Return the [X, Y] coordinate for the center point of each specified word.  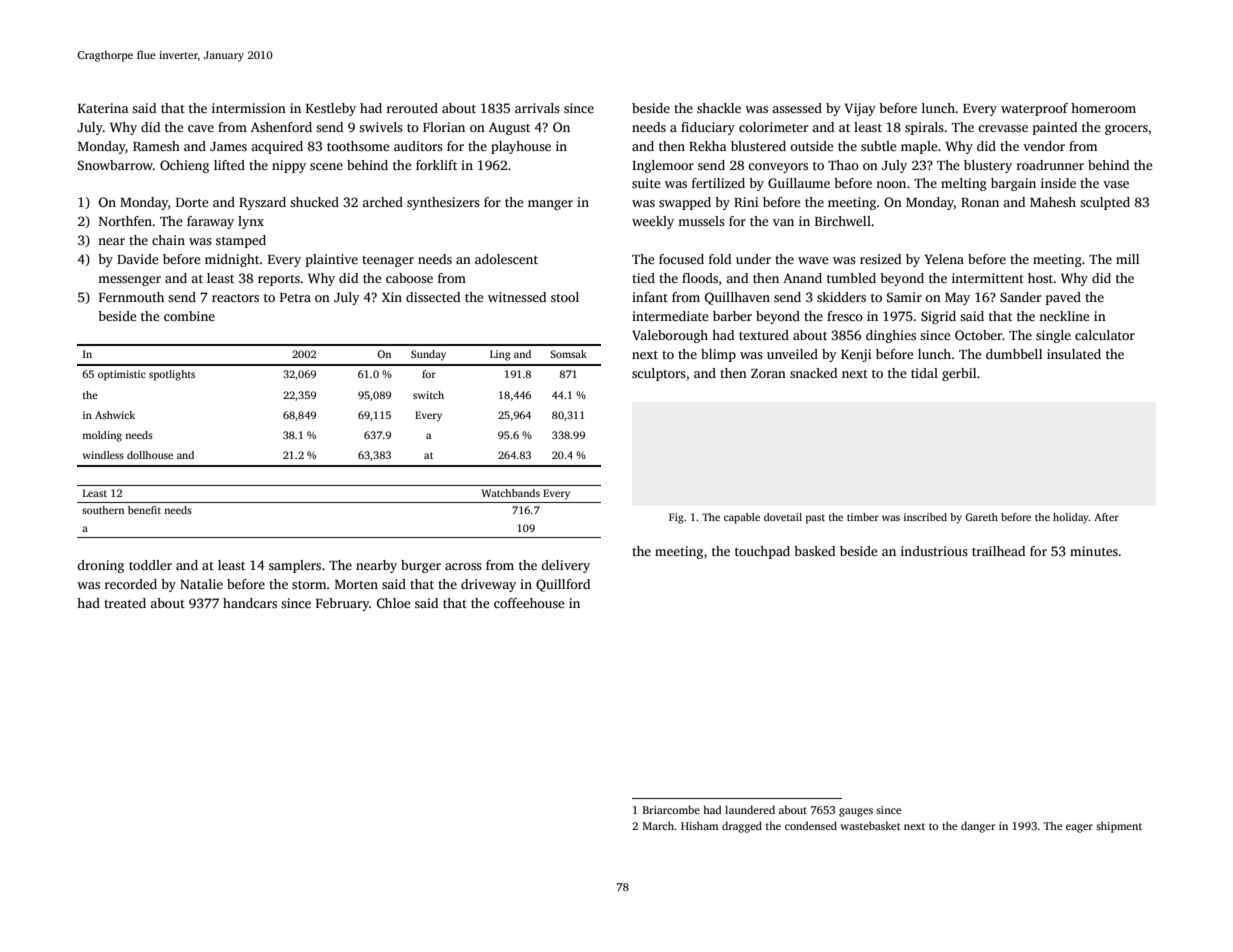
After [1106, 517]
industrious [934, 551]
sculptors [659, 374]
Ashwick [115, 415]
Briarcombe [671, 809]
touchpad [762, 552]
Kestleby [331, 109]
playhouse [521, 147]
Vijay [860, 109]
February [342, 604]
